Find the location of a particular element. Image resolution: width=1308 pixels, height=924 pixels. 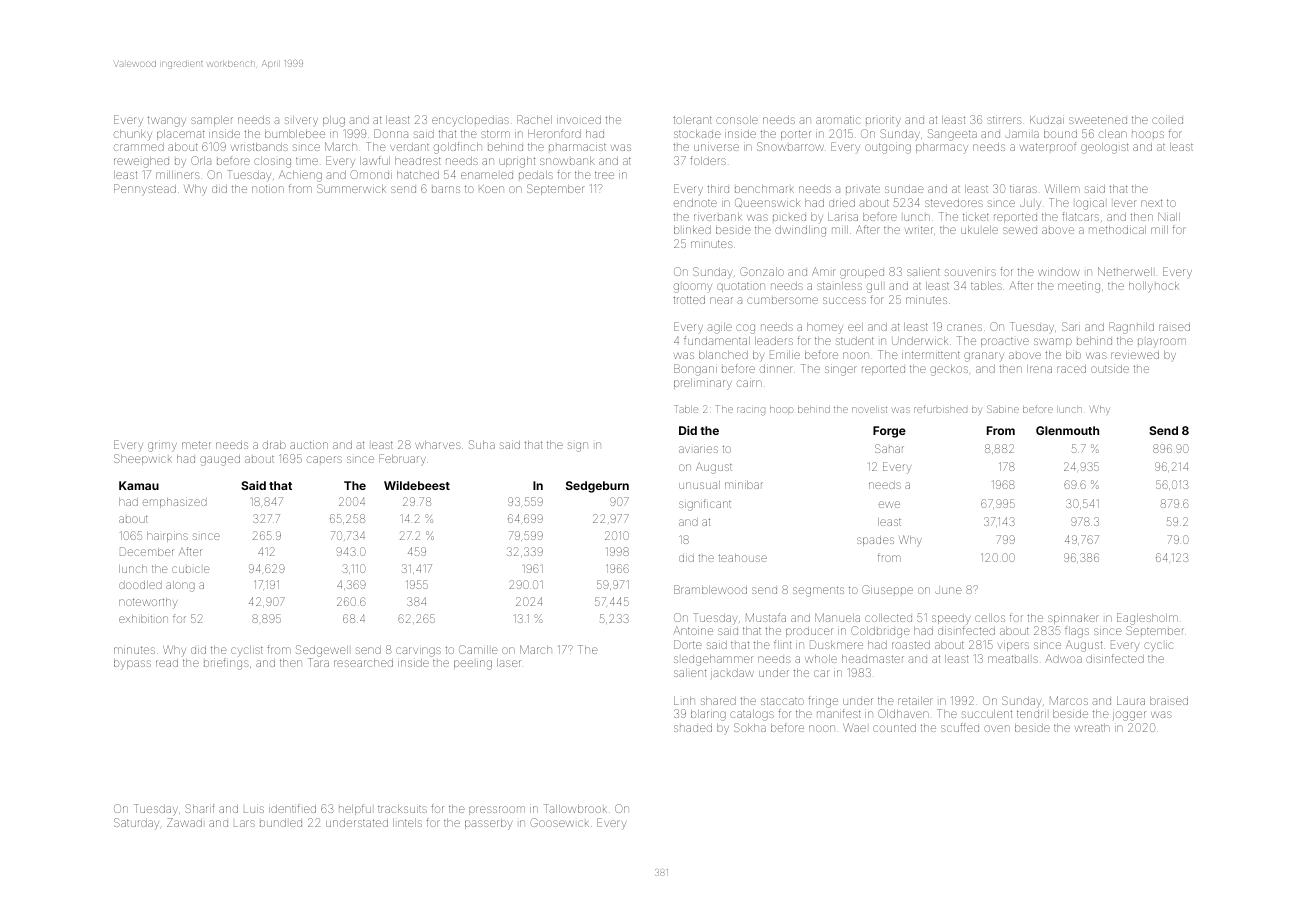

researched is located at coordinates (363, 663).
